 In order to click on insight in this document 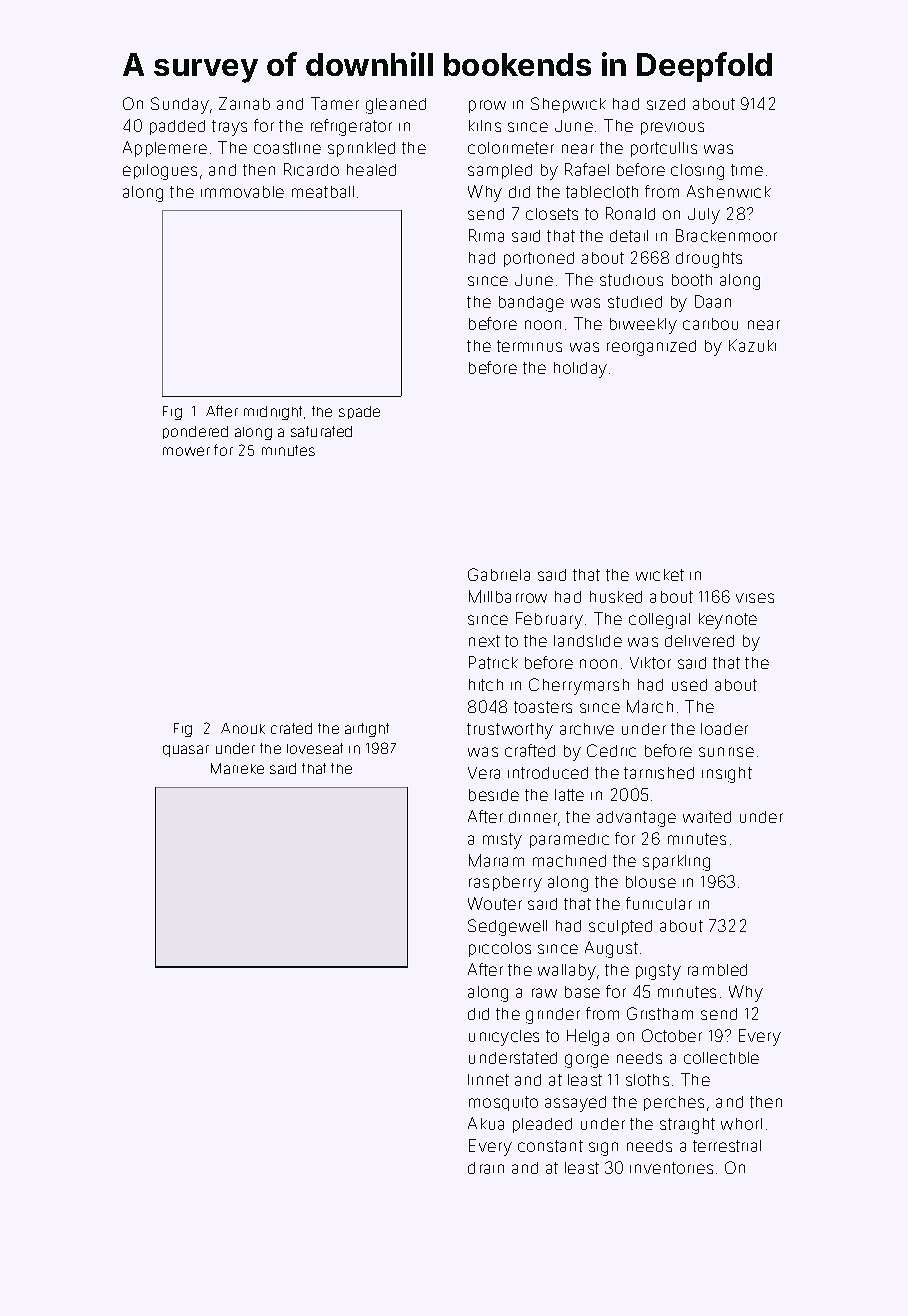, I will do `click(727, 775)`.
